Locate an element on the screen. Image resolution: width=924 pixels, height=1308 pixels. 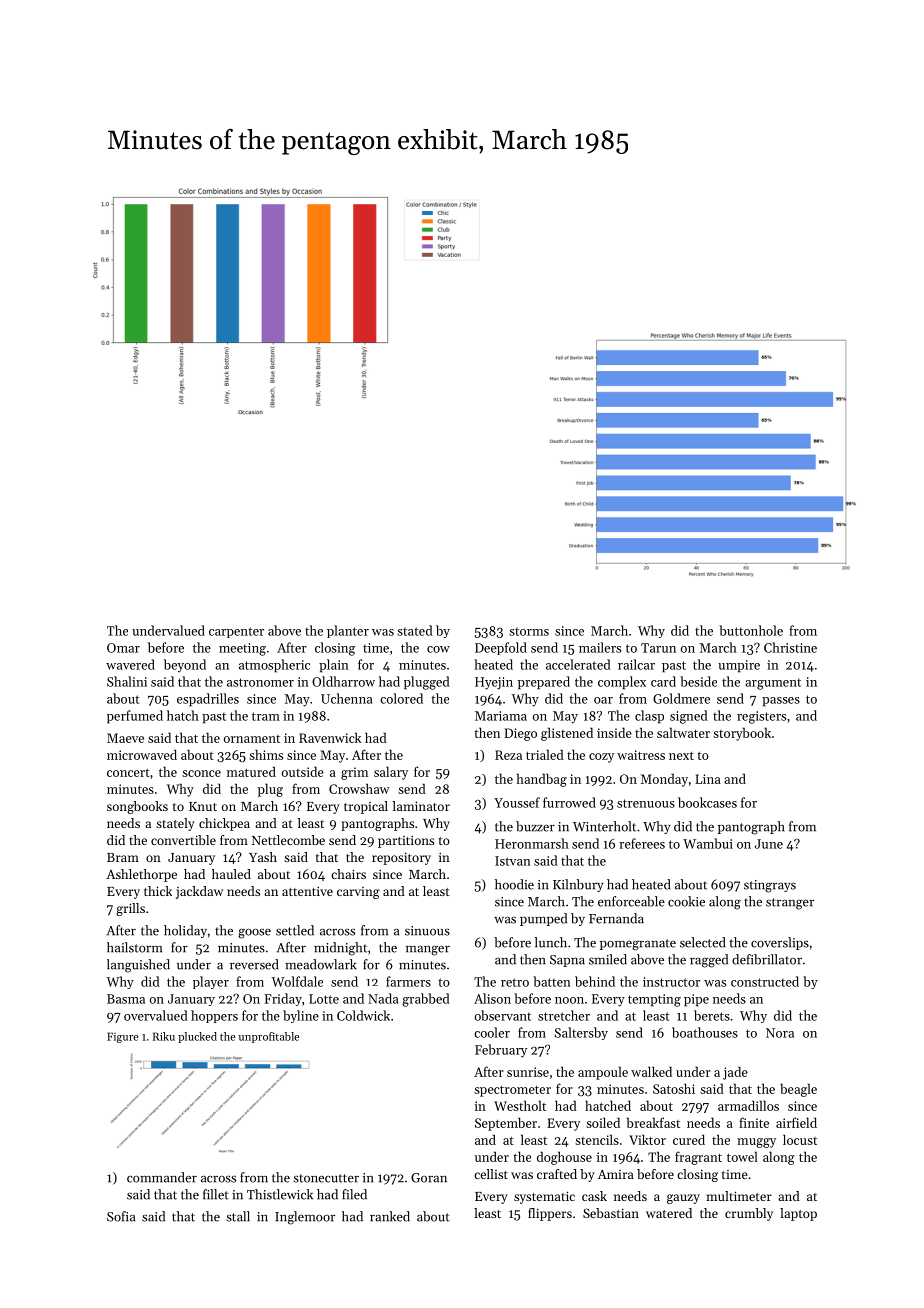
stall is located at coordinates (238, 1216).
